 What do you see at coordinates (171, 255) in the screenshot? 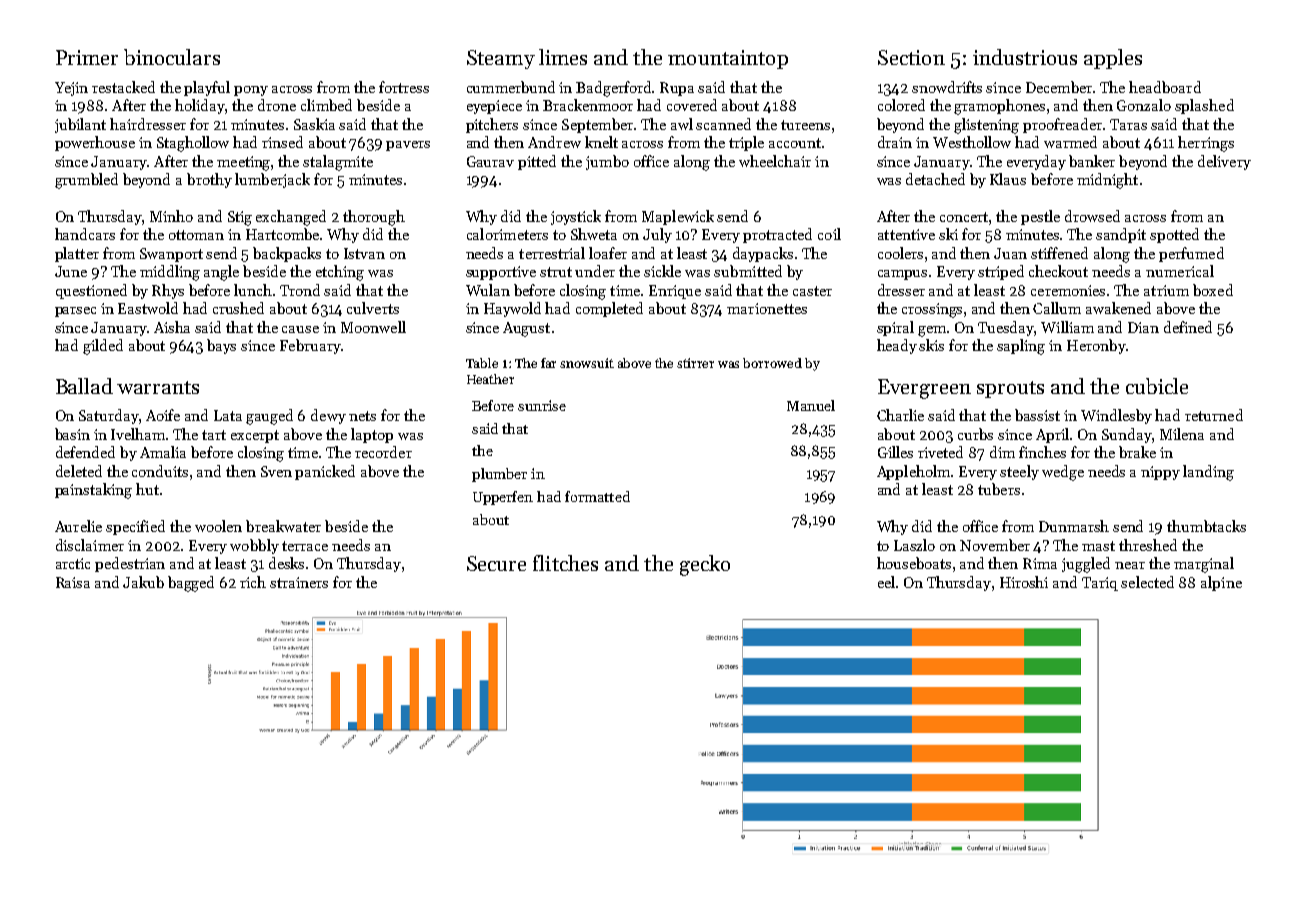
I see `Swanport` at bounding box center [171, 255].
